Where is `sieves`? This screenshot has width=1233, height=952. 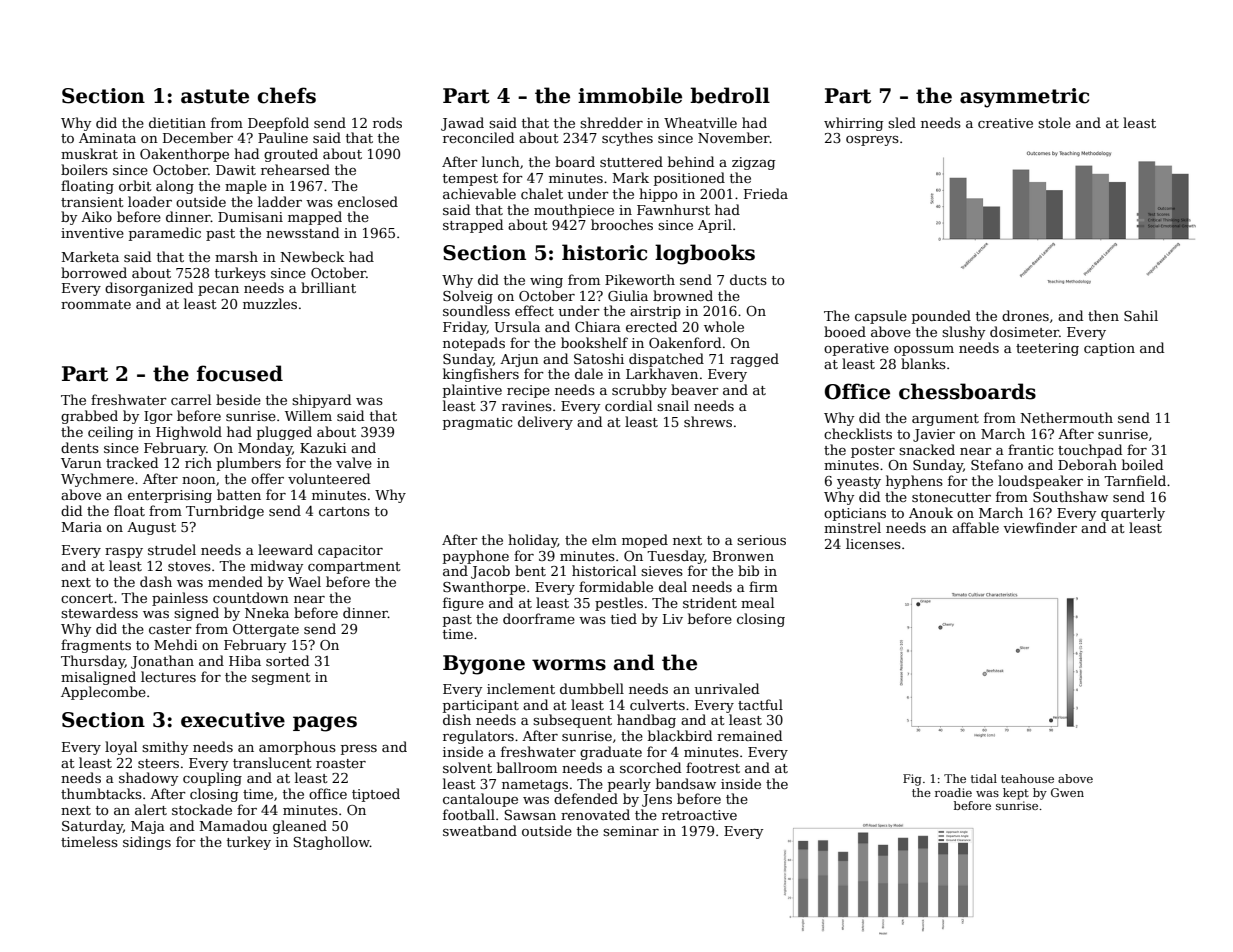 sieves is located at coordinates (662, 571).
